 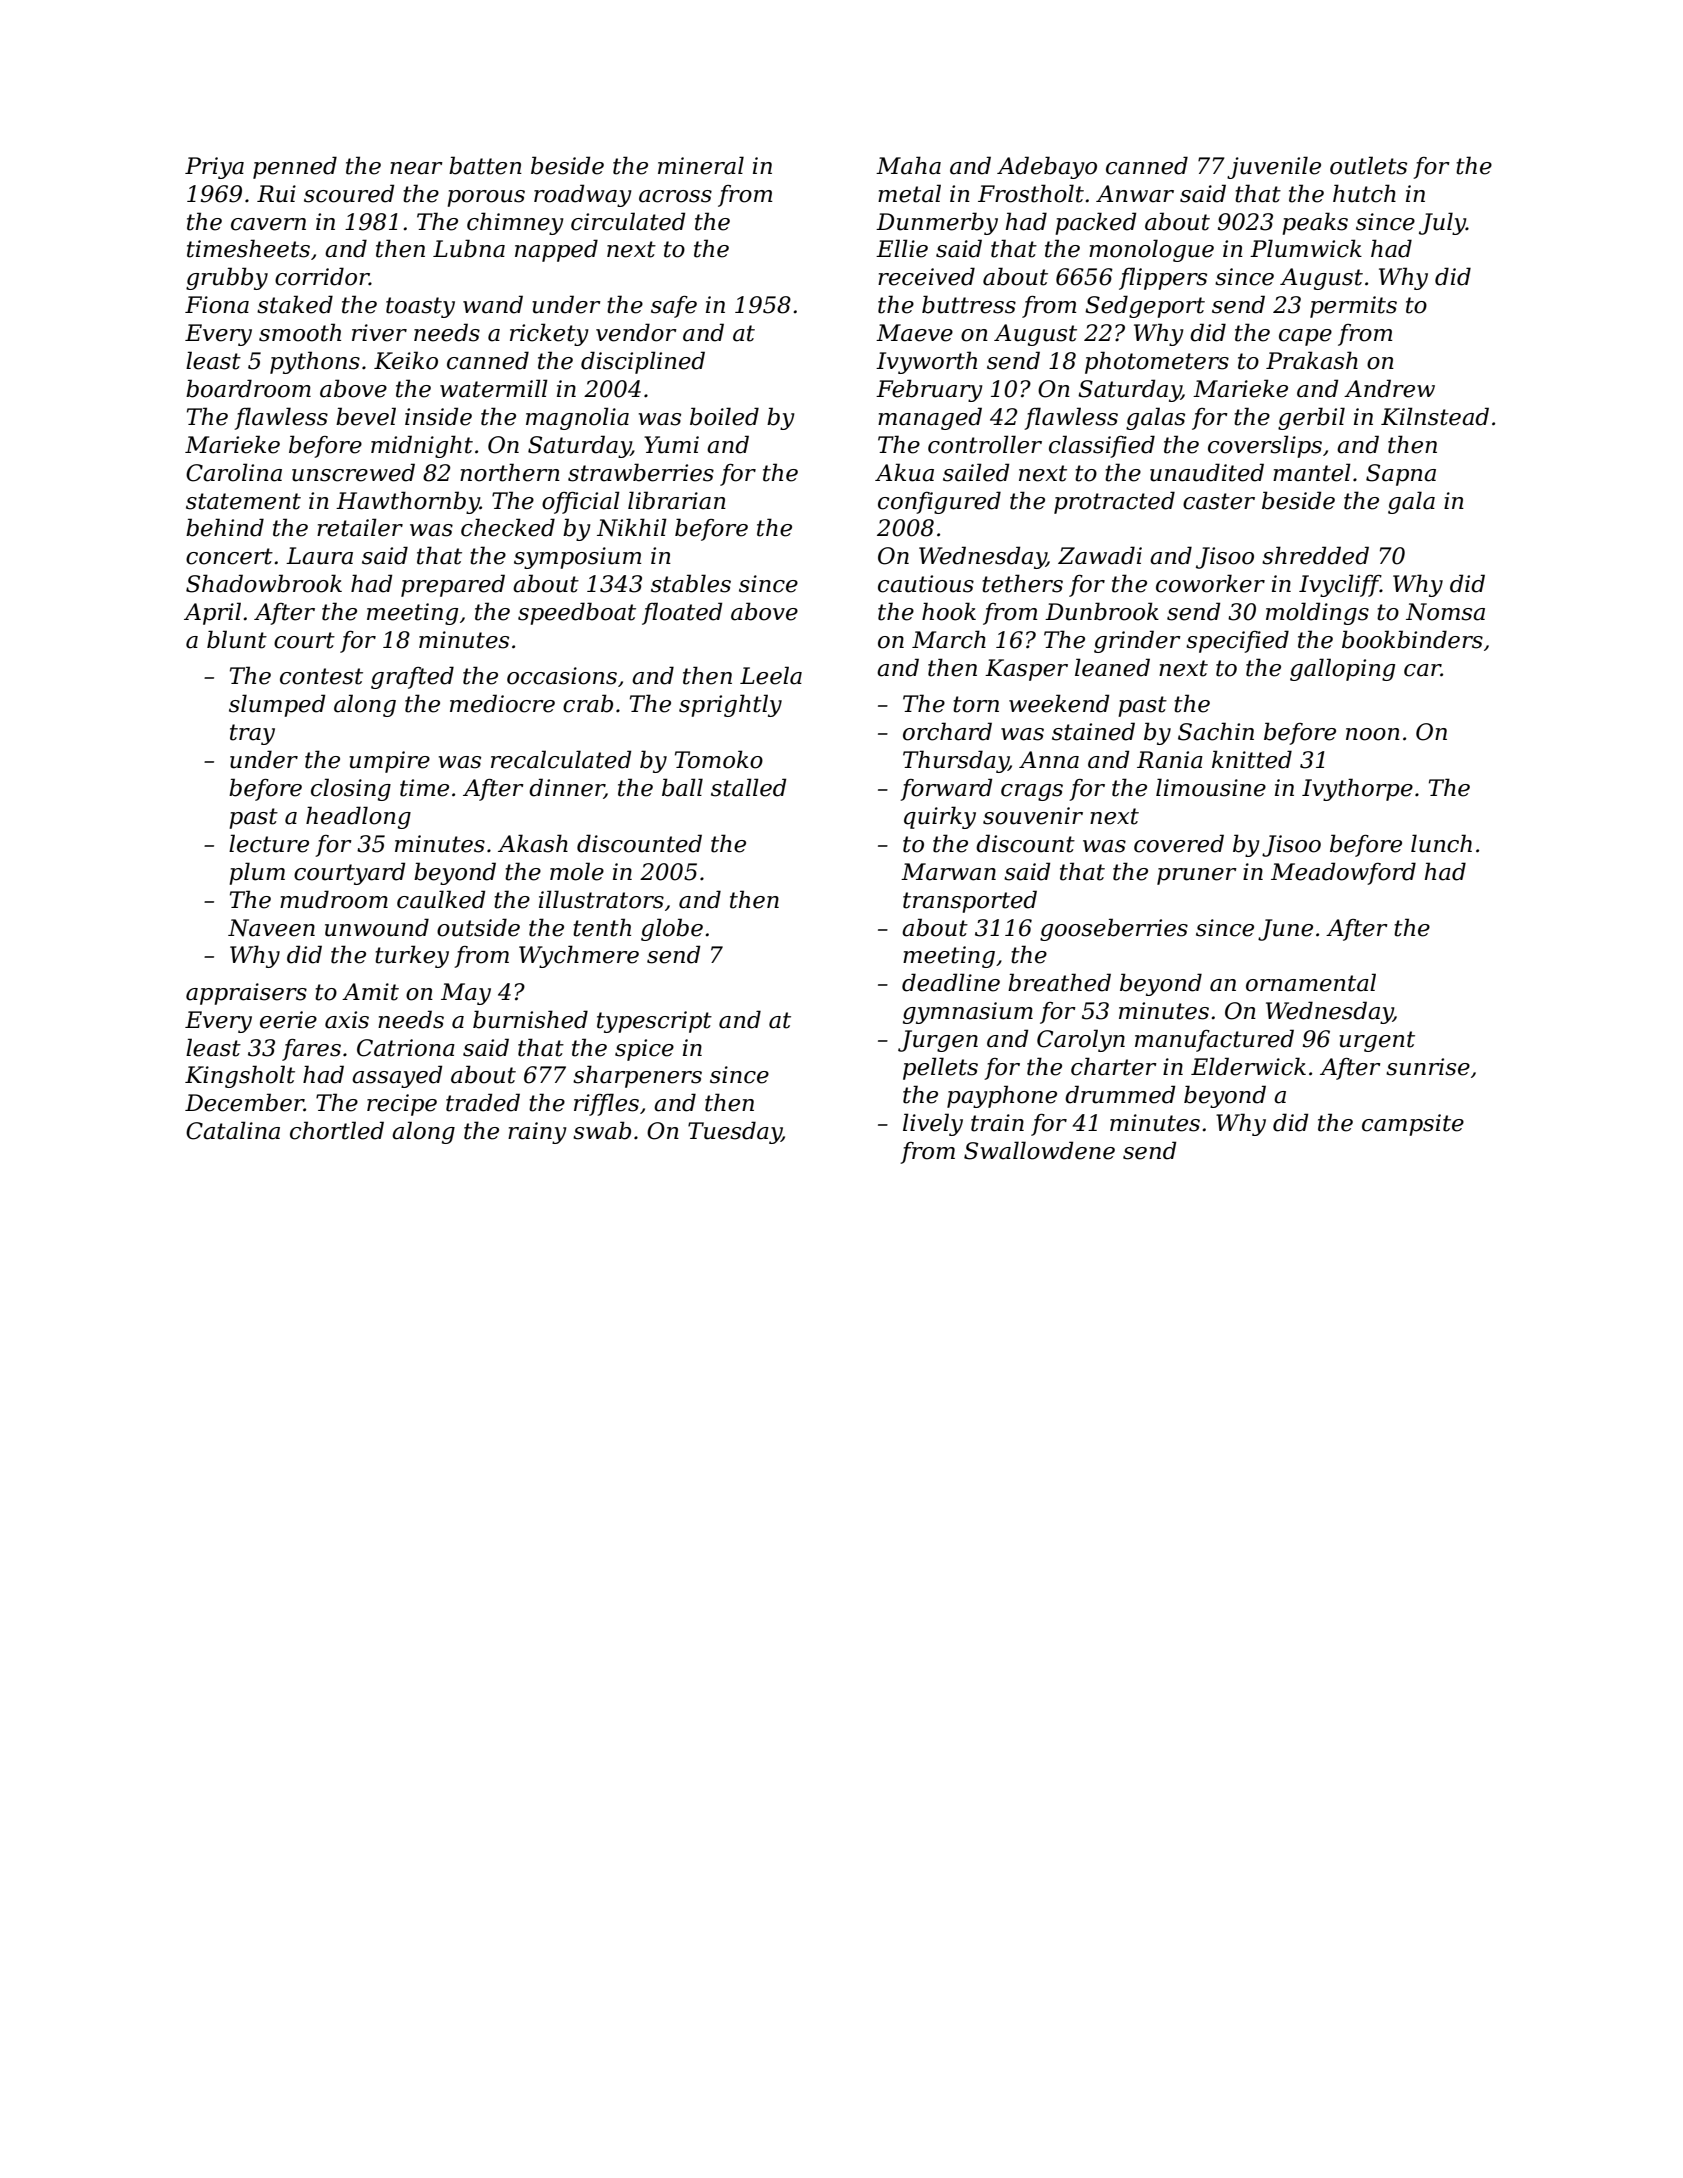 What do you see at coordinates (530, 1019) in the page?
I see `burnished` at bounding box center [530, 1019].
